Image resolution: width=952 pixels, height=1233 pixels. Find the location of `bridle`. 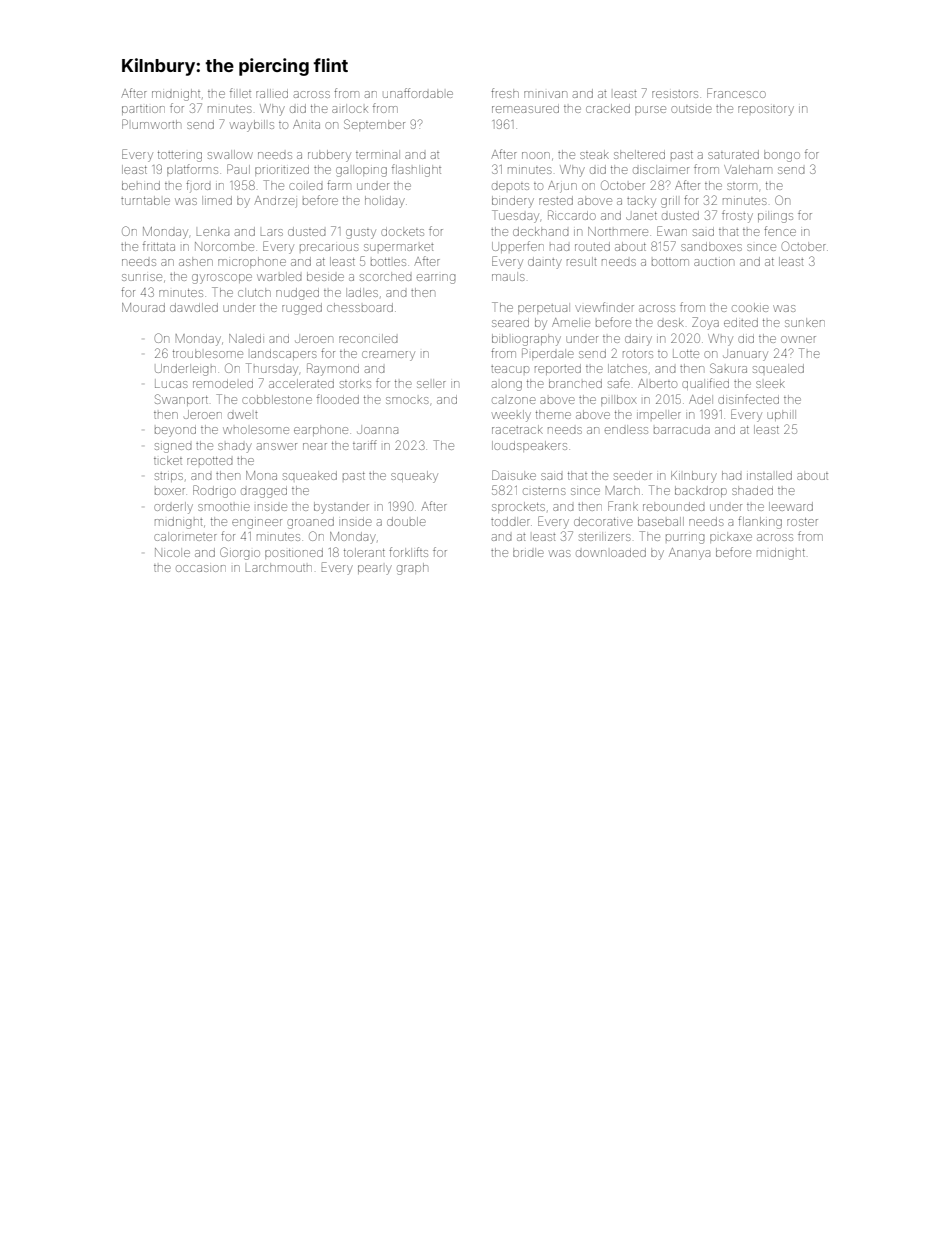

bridle is located at coordinates (528, 552).
